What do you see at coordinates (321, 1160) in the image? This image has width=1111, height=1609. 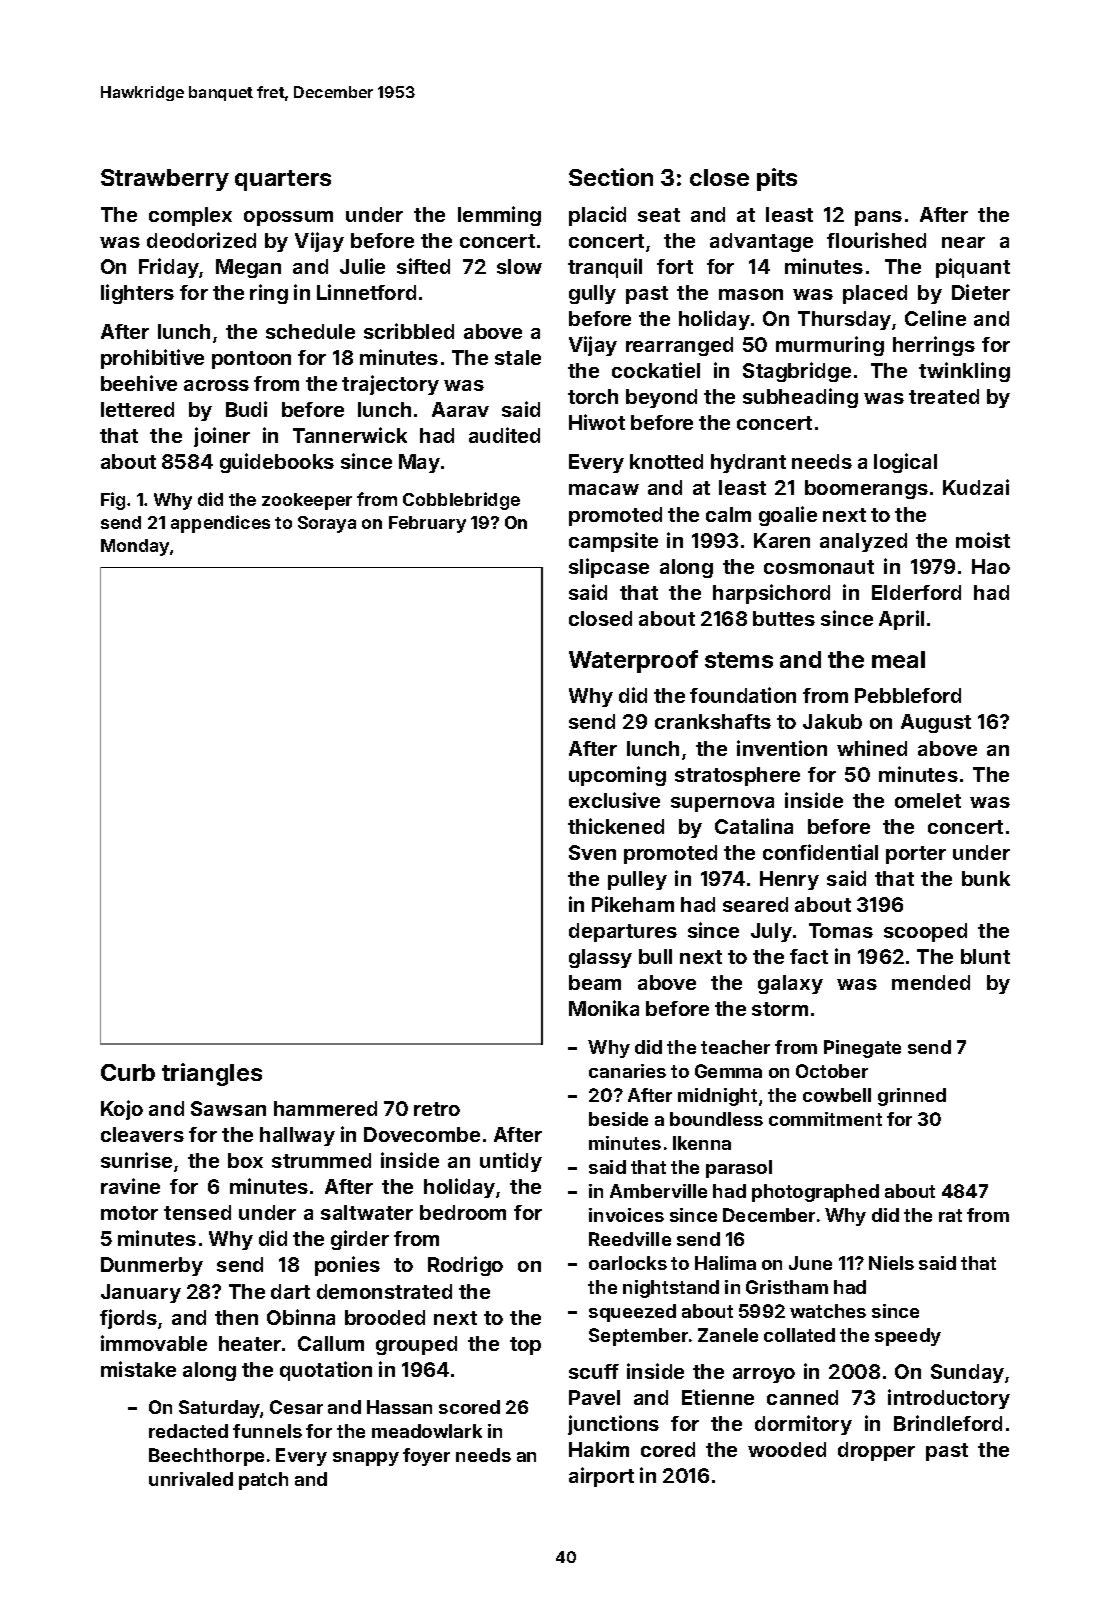 I see `strummed` at bounding box center [321, 1160].
